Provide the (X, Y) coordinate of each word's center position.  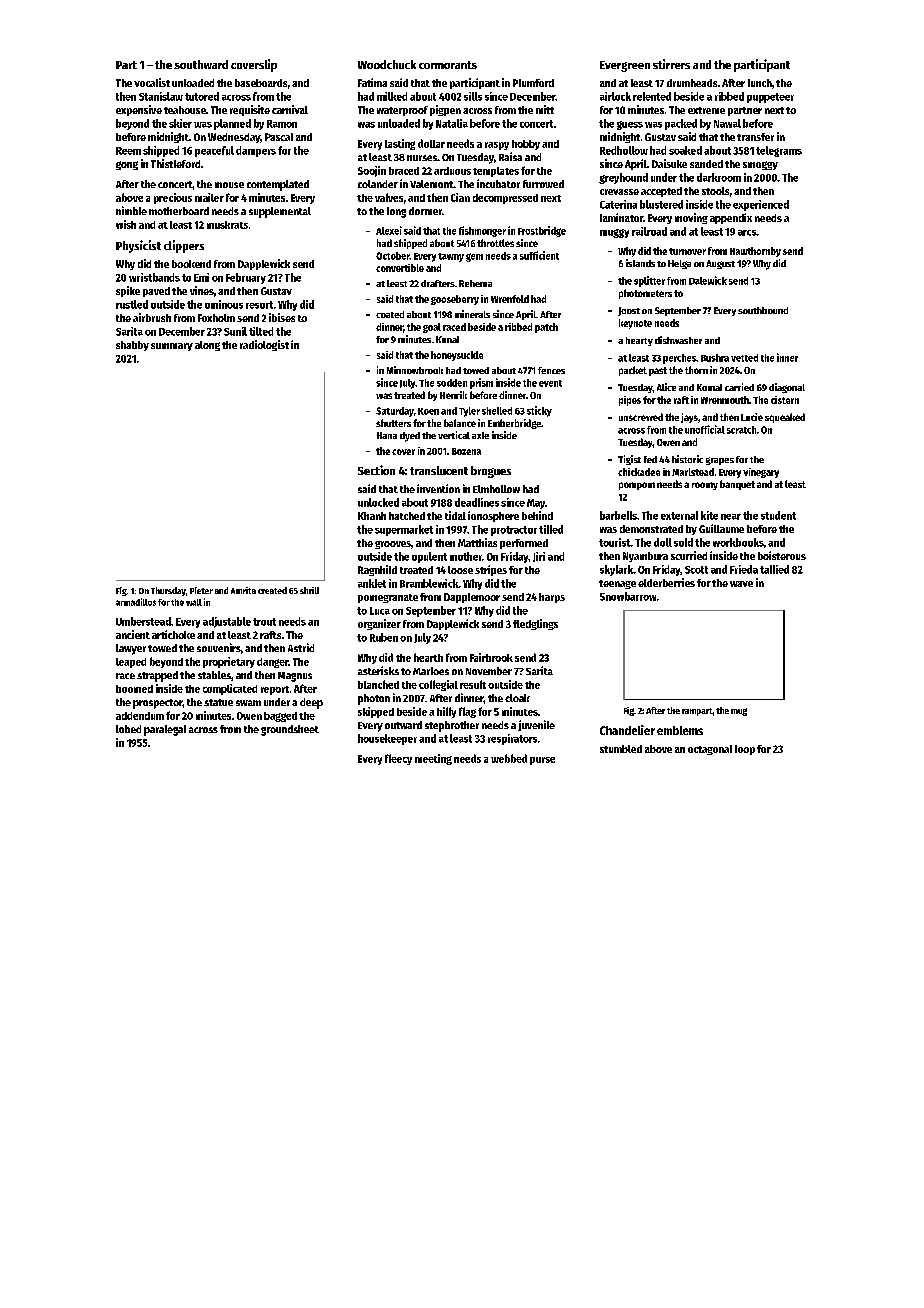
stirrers (671, 64)
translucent (439, 470)
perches (679, 359)
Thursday (168, 591)
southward (201, 64)
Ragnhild (377, 570)
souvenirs (219, 647)
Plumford (533, 83)
